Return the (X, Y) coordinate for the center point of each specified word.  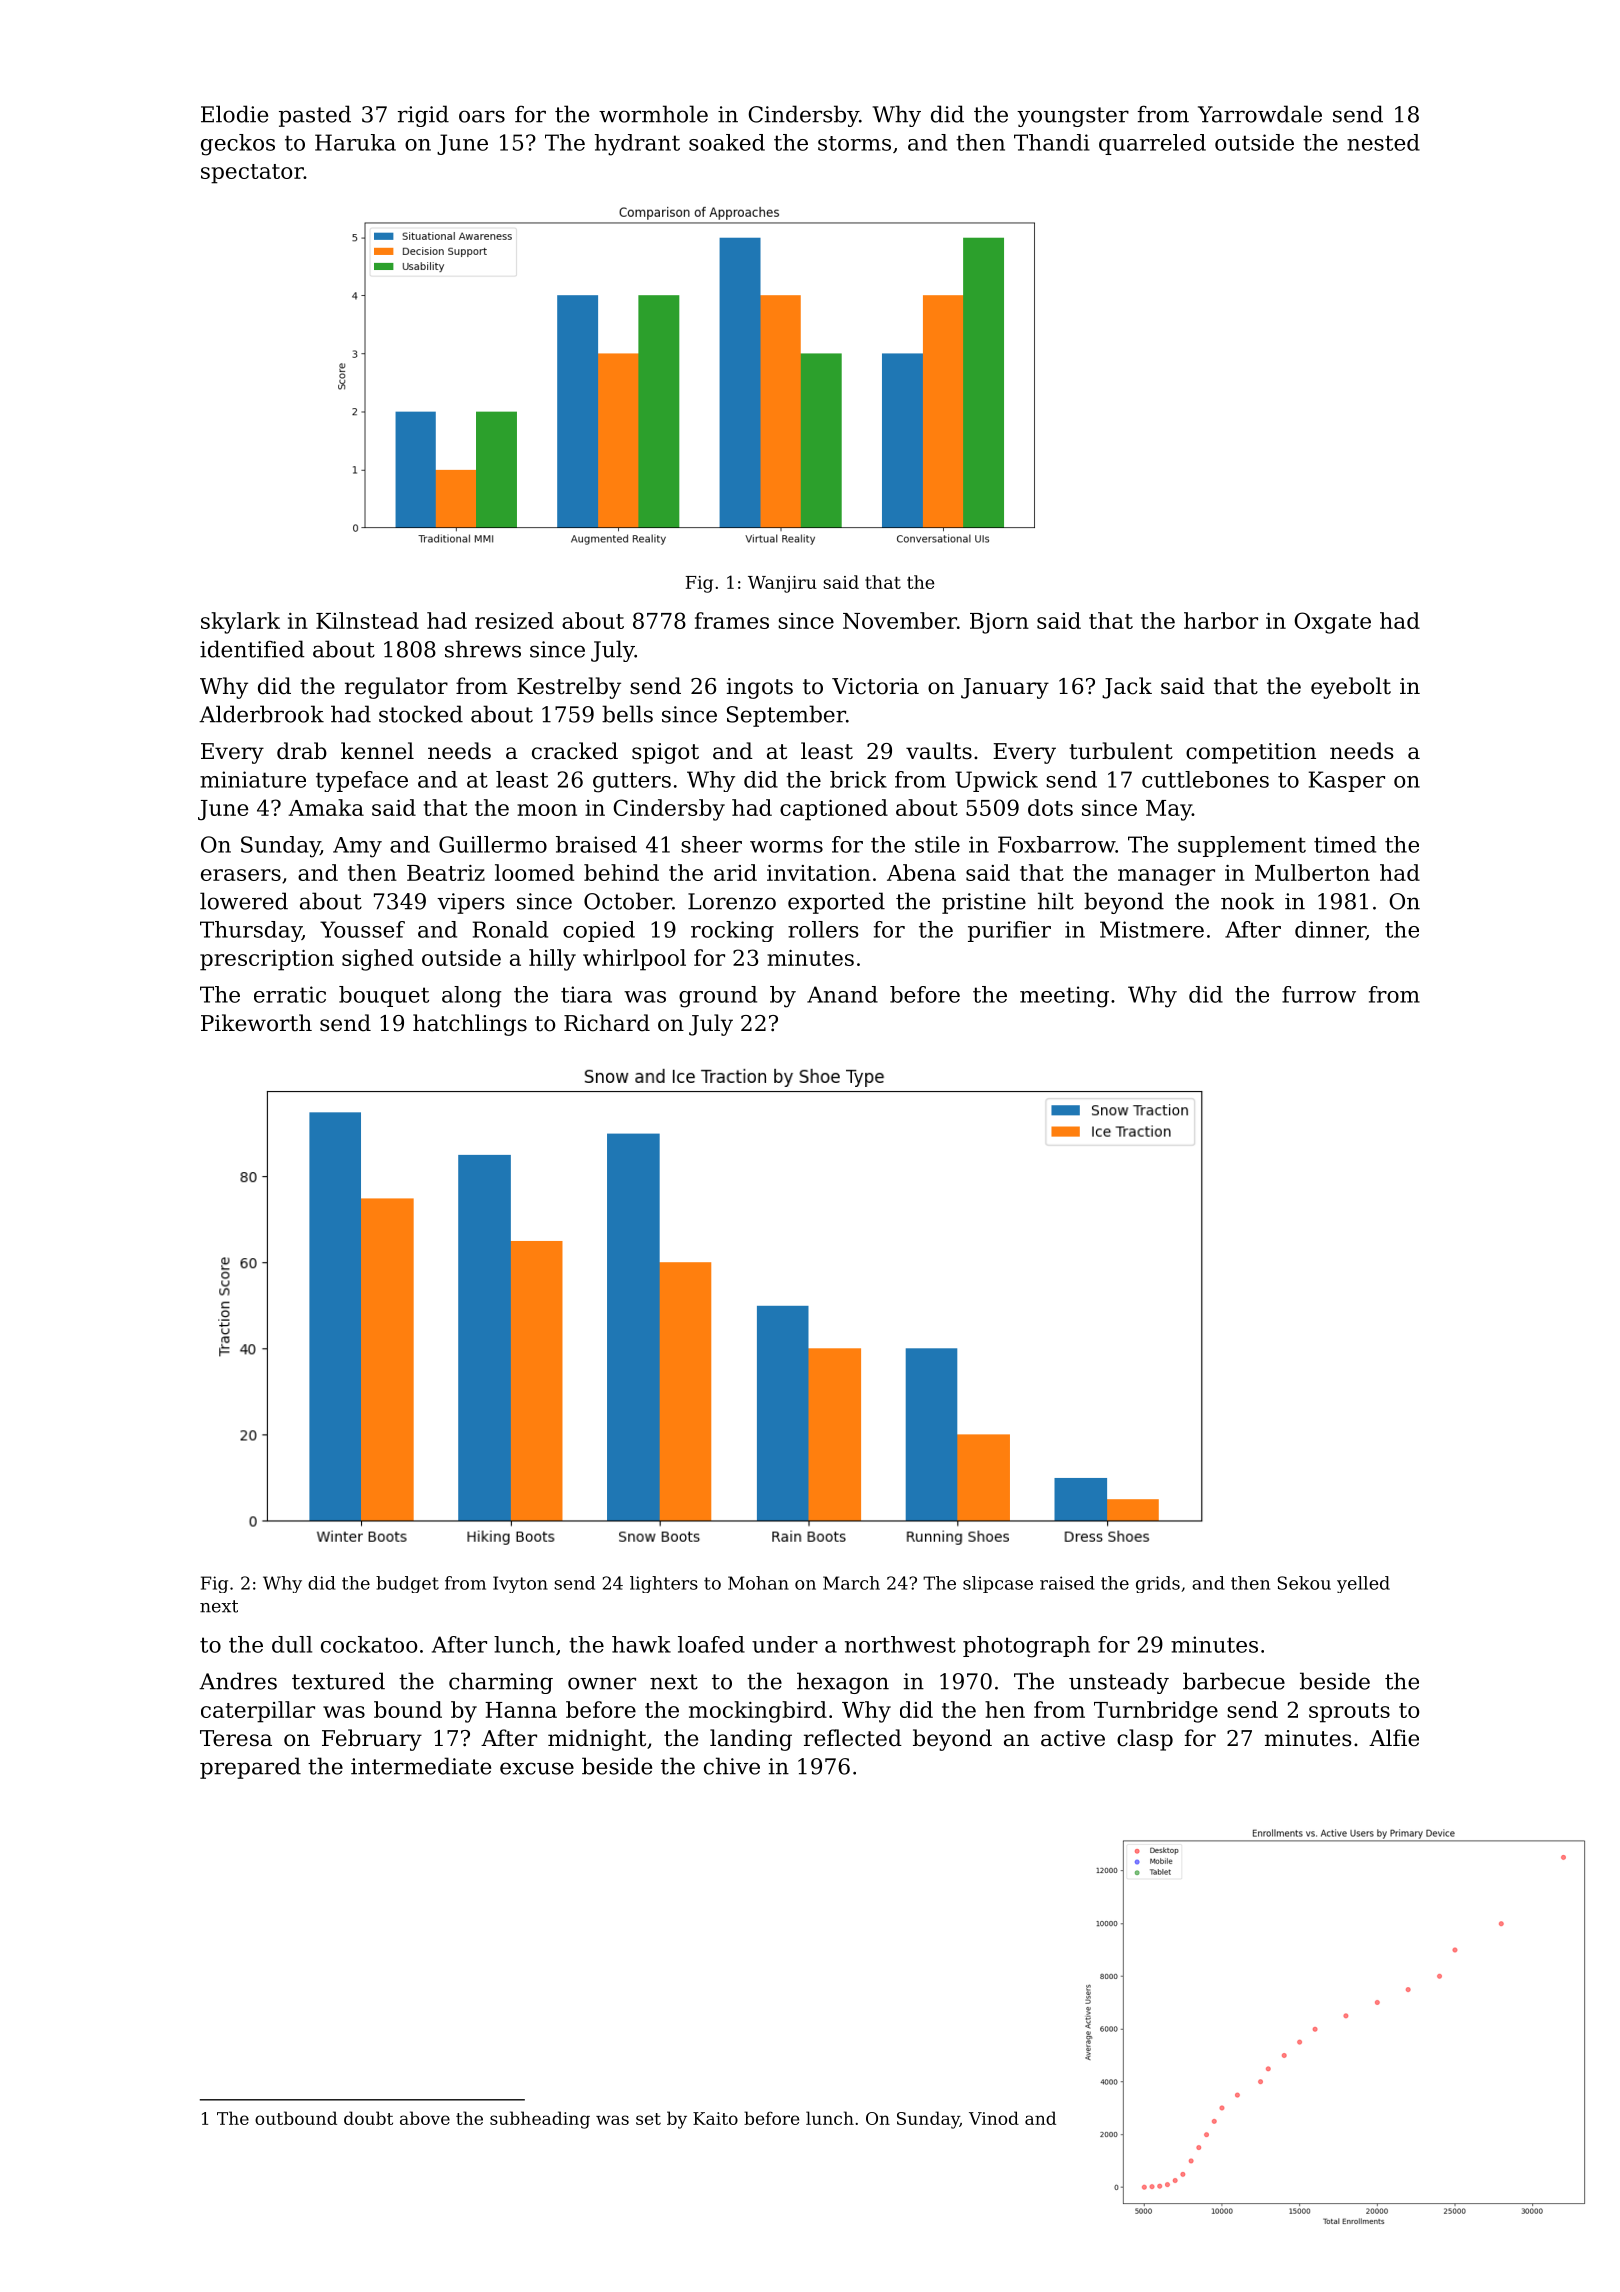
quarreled (1152, 144)
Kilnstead (367, 620)
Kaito (715, 2118)
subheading (540, 2120)
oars (482, 116)
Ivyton (520, 1584)
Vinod (994, 2118)
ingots (760, 688)
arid (735, 872)
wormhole (653, 114)
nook (1247, 901)
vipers (471, 903)
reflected (853, 1738)
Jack (1127, 688)
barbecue (1234, 1681)
